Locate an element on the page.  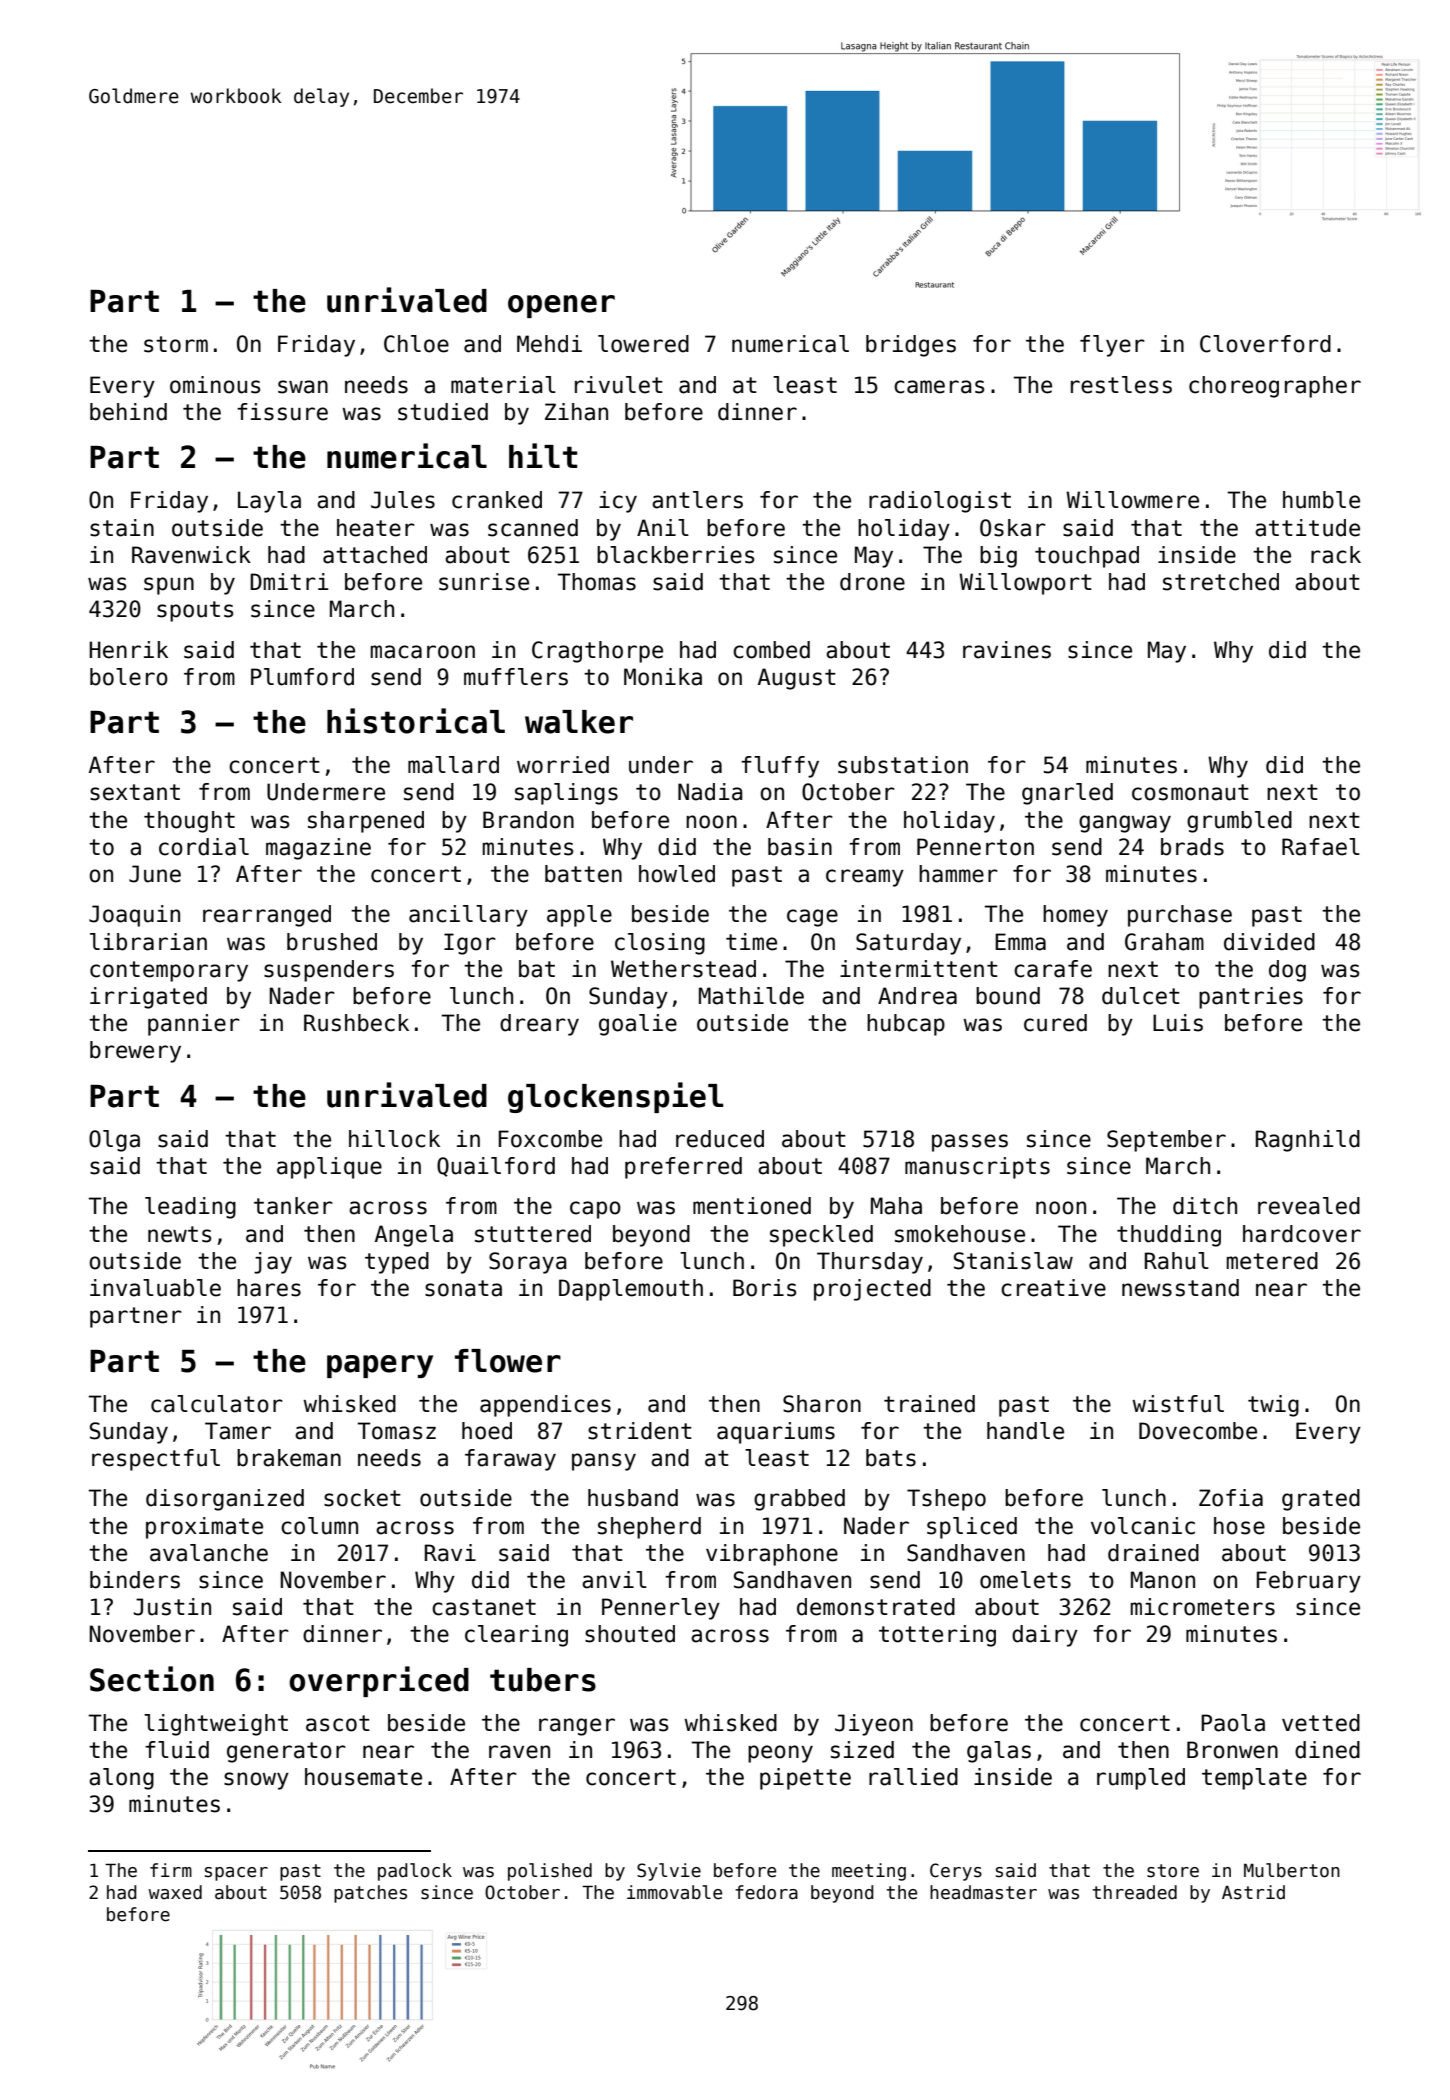
pansy is located at coordinates (604, 1462).
